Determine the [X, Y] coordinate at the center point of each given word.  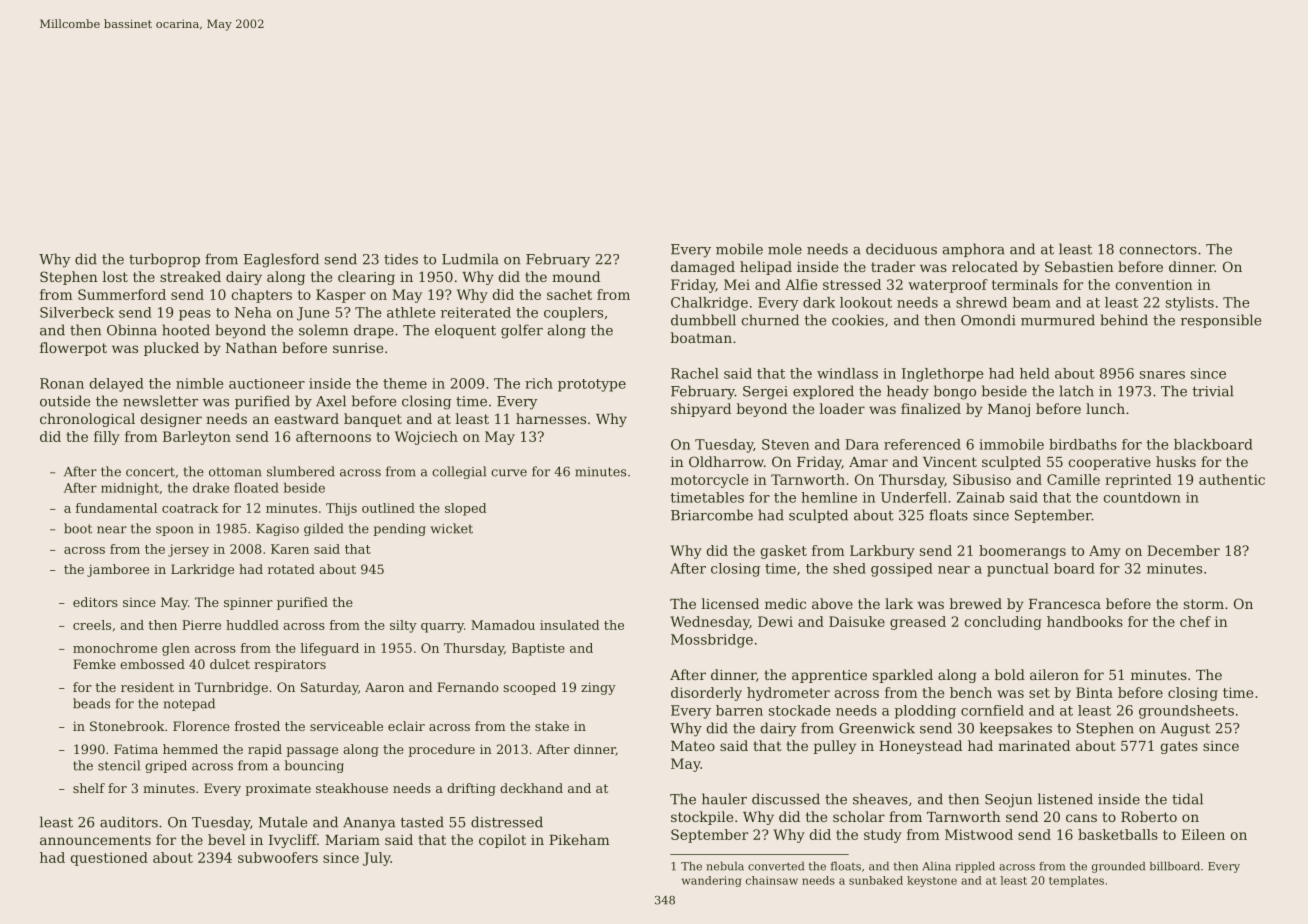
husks [1176, 461]
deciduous [901, 249]
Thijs [341, 509]
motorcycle [709, 481]
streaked [190, 276]
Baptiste [538, 649]
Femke [94, 664]
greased [918, 623]
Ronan [62, 383]
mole [785, 249]
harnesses [551, 418]
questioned [109, 859]
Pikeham [579, 839]
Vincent [950, 462]
